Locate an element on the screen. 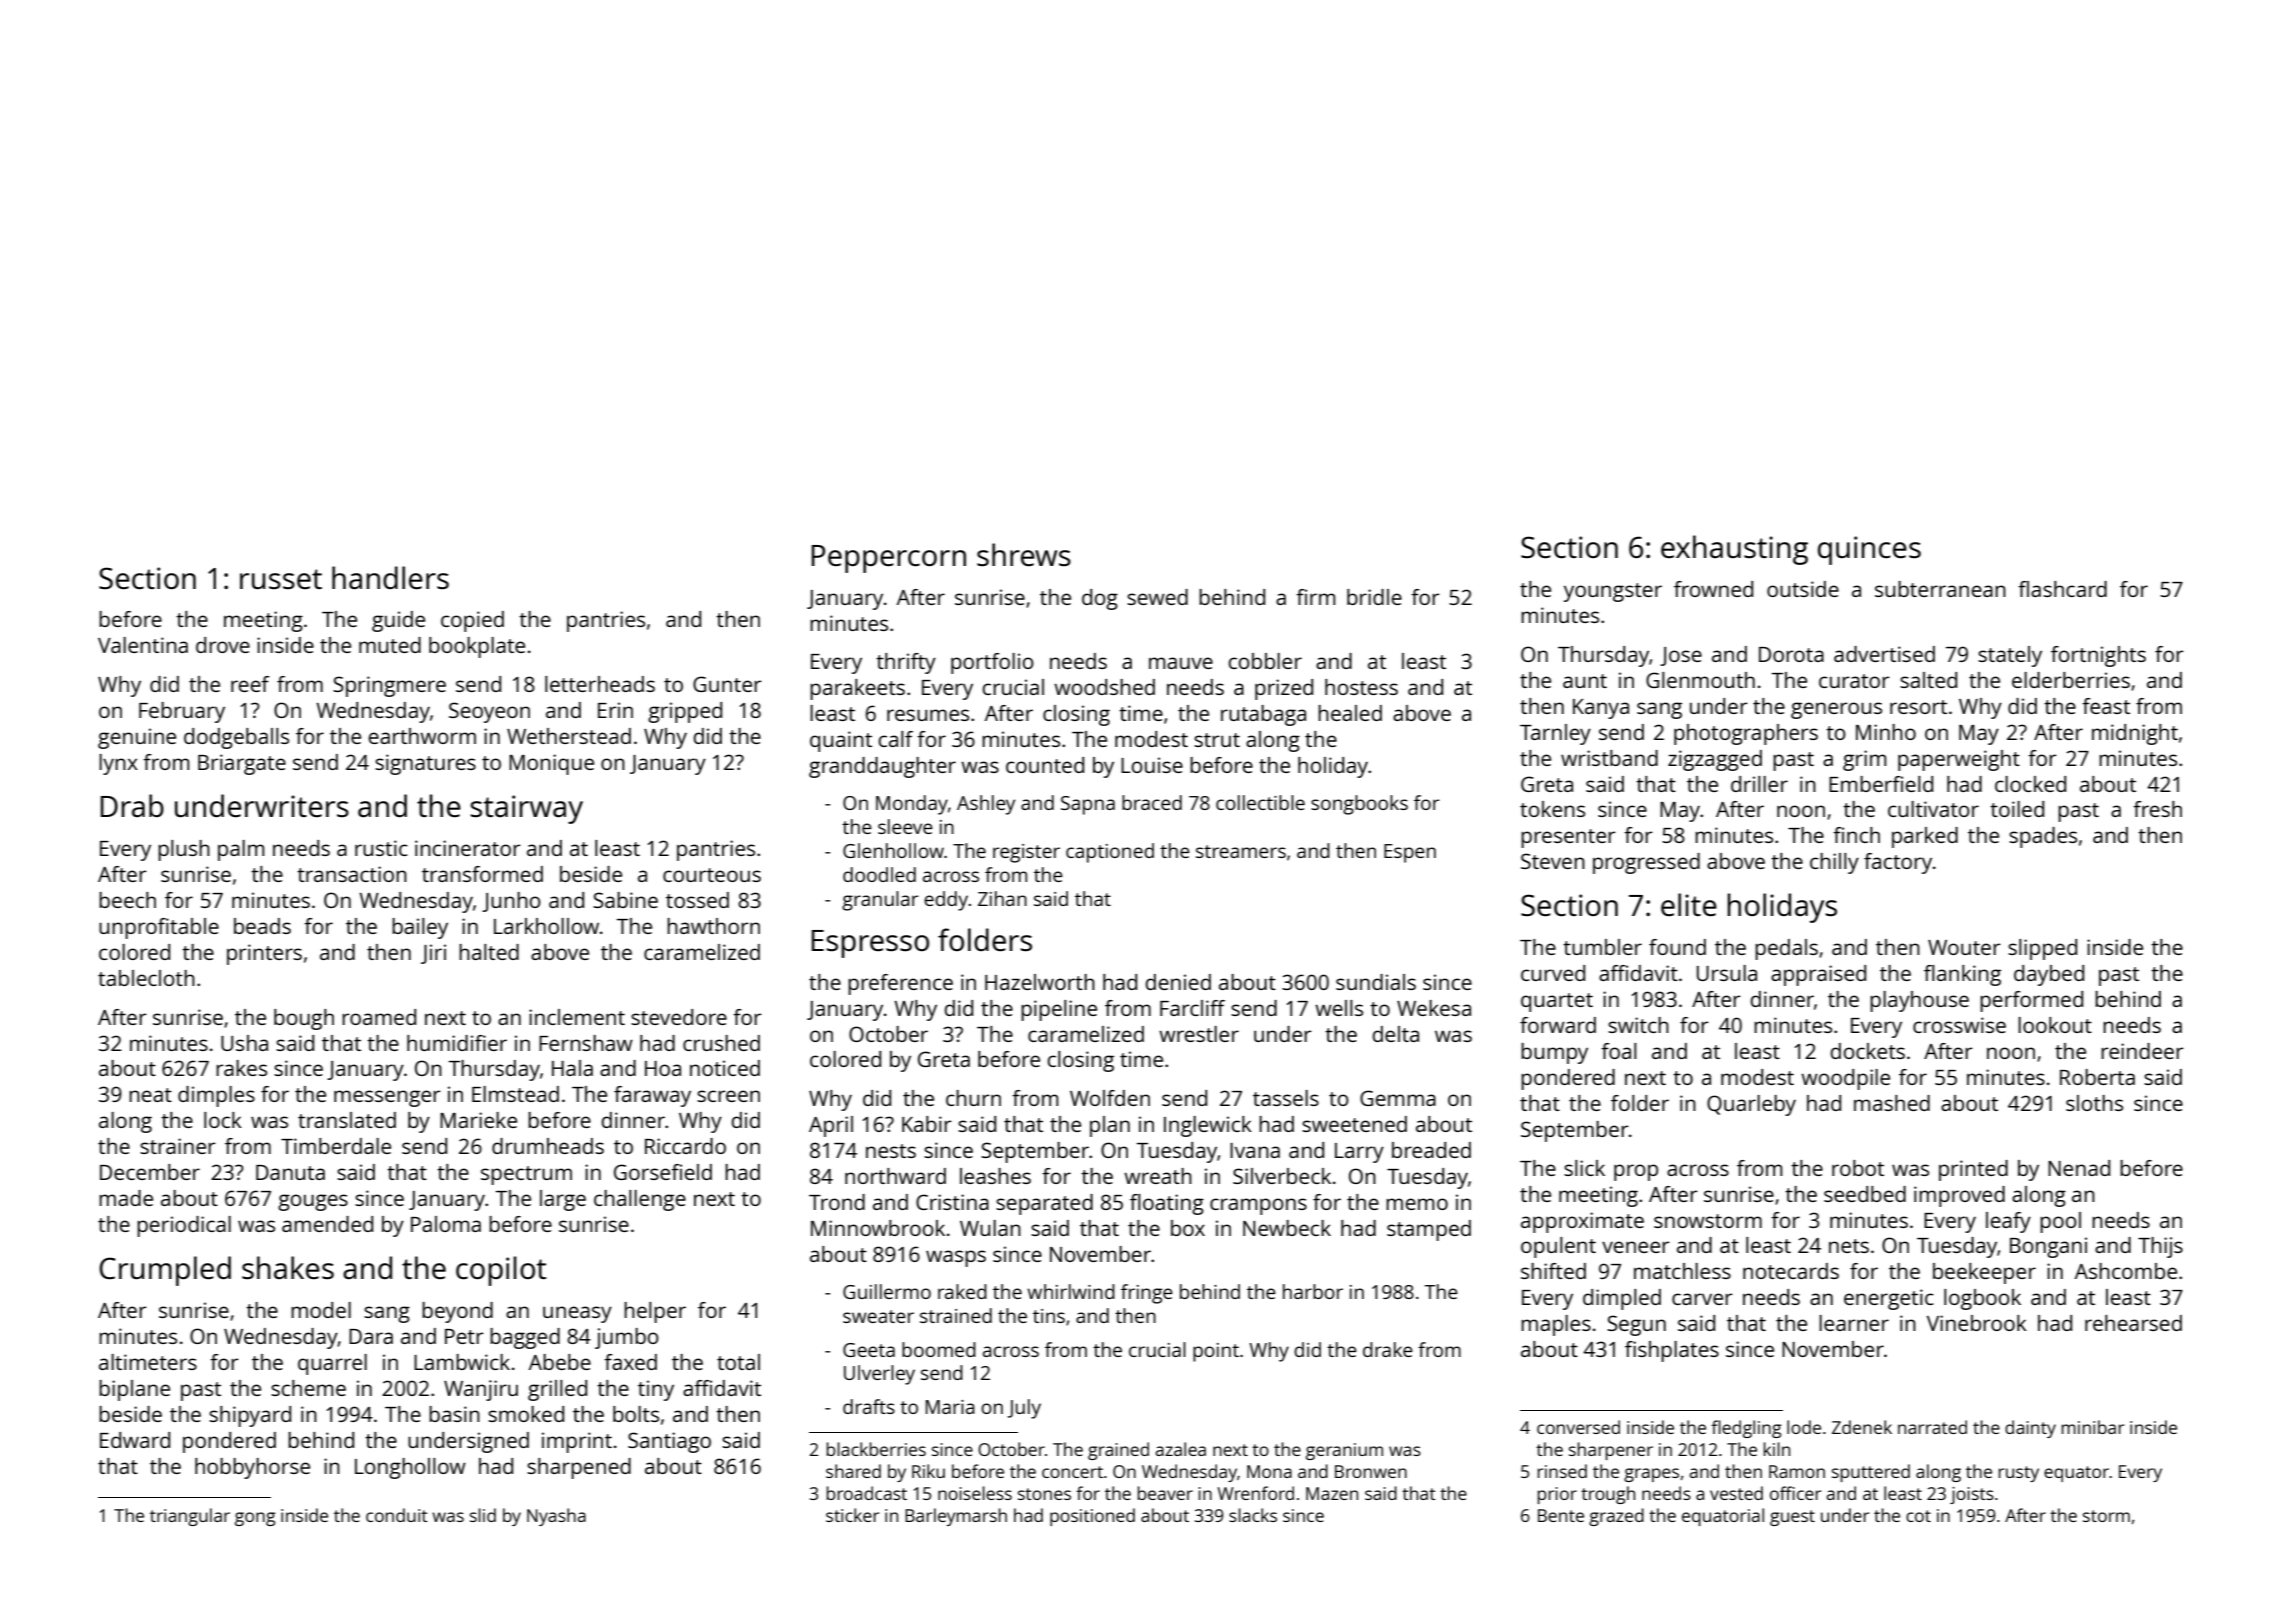  flashcard is located at coordinates (2062, 589).
